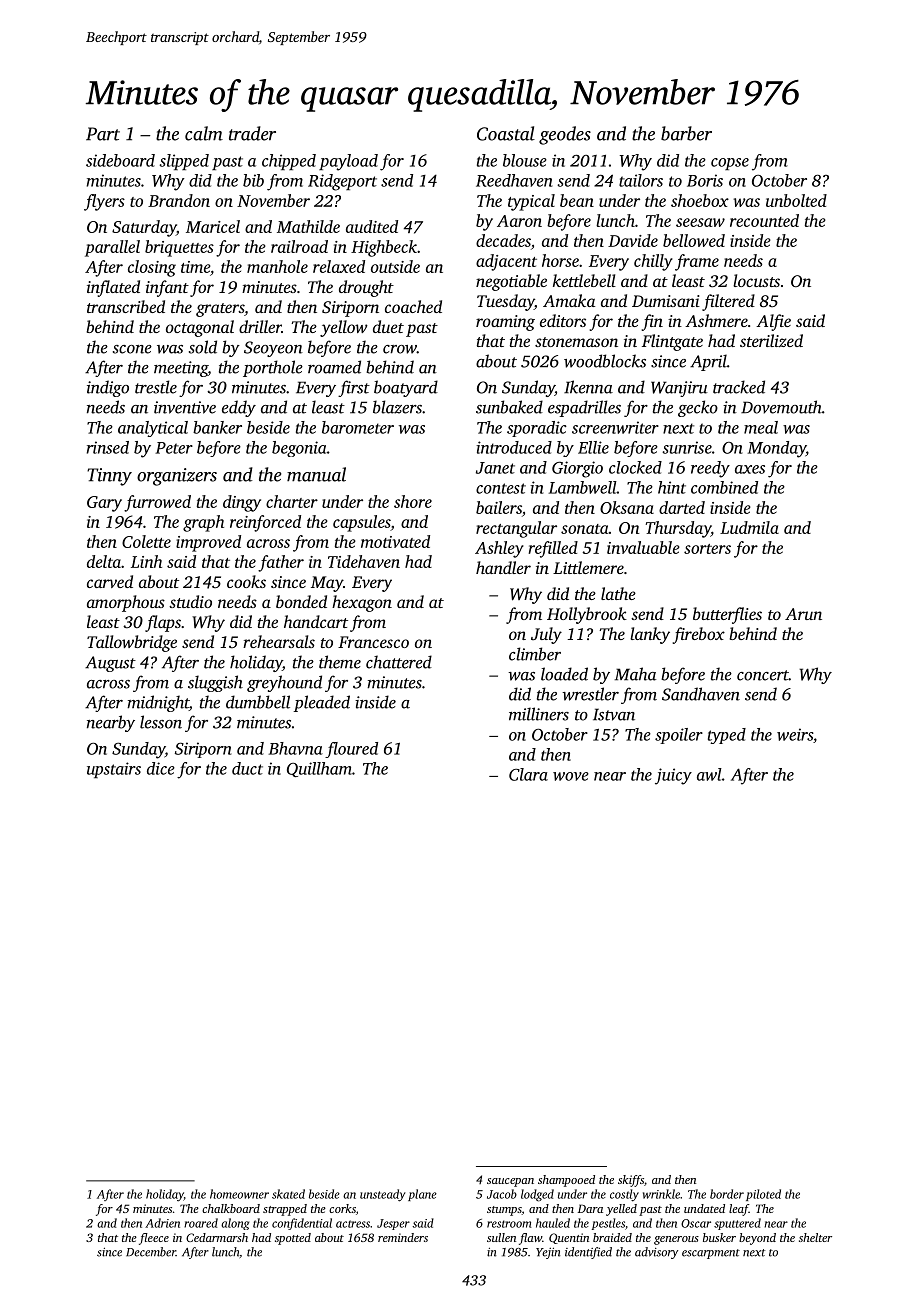  What do you see at coordinates (711, 1254) in the image?
I see `escarpment` at bounding box center [711, 1254].
